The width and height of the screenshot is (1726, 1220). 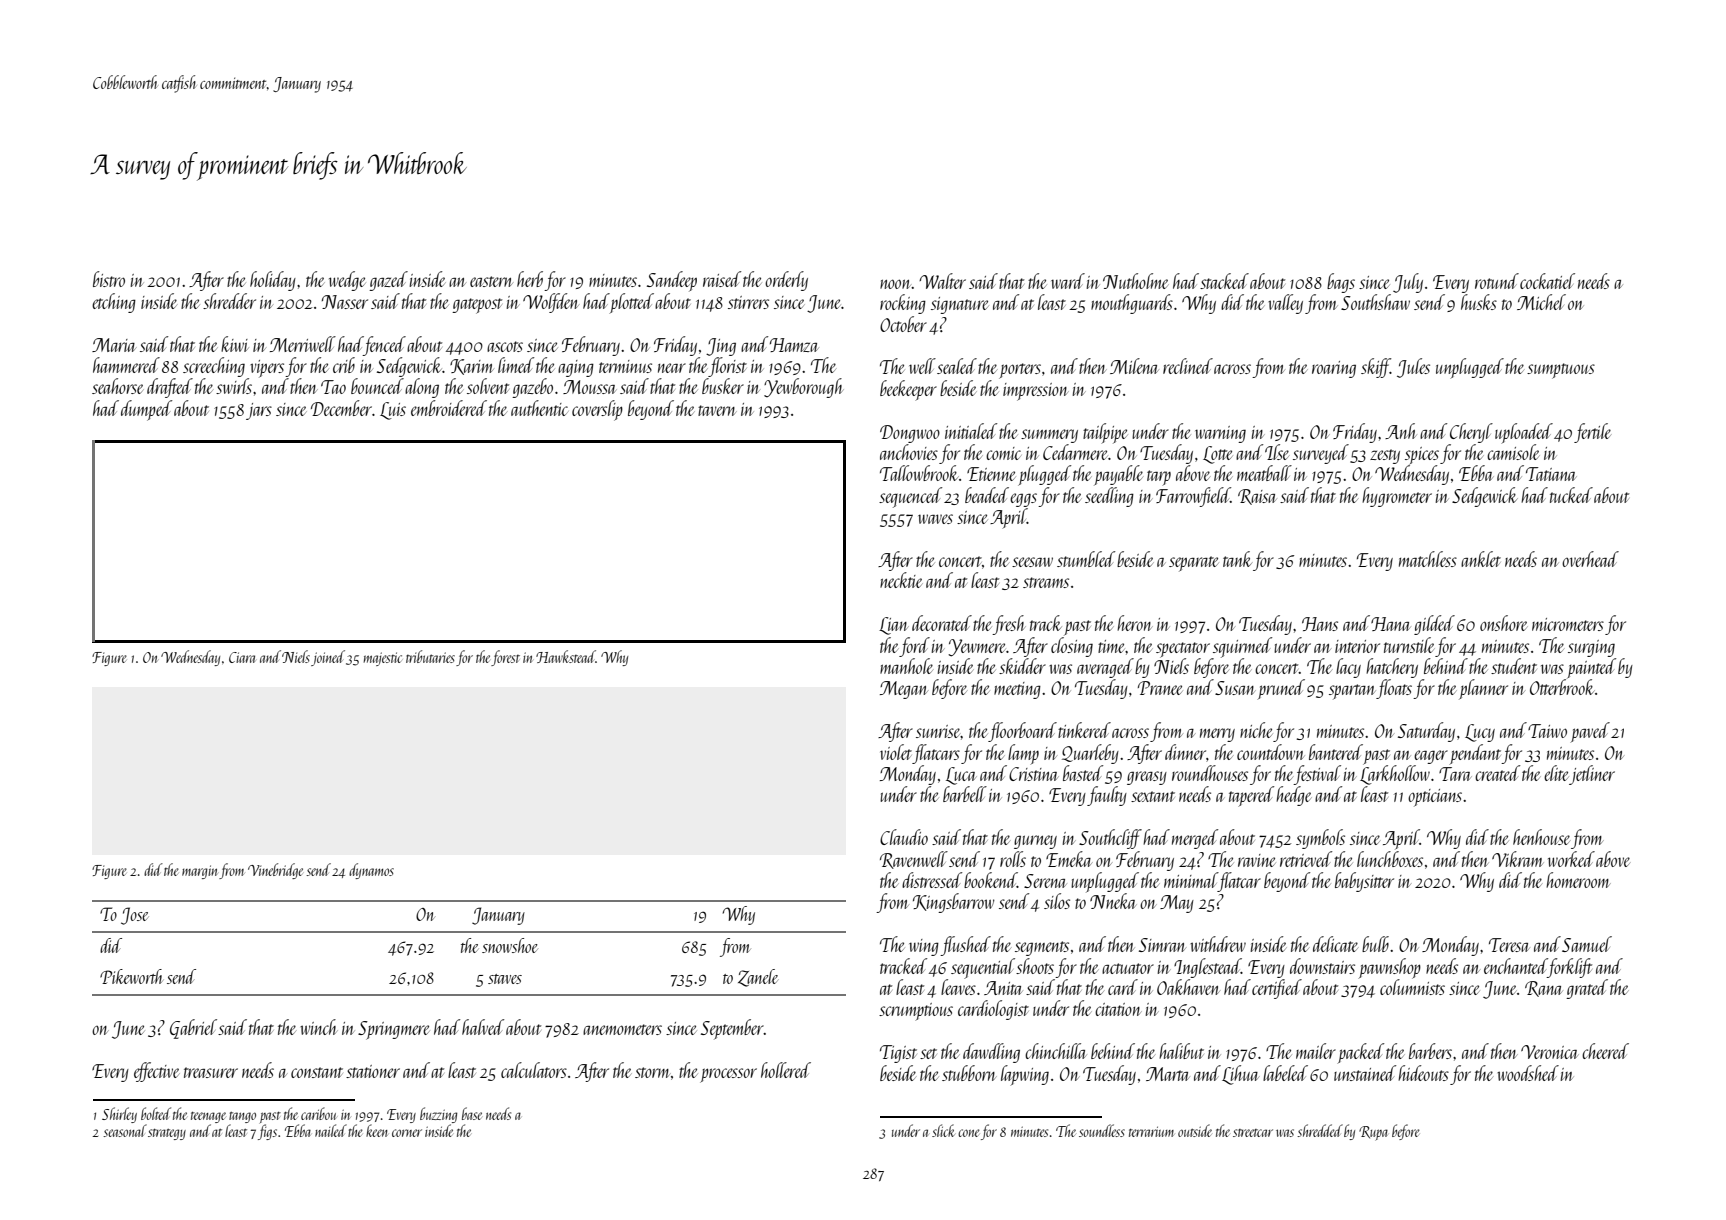 I want to click on Claudio, so click(x=904, y=837).
